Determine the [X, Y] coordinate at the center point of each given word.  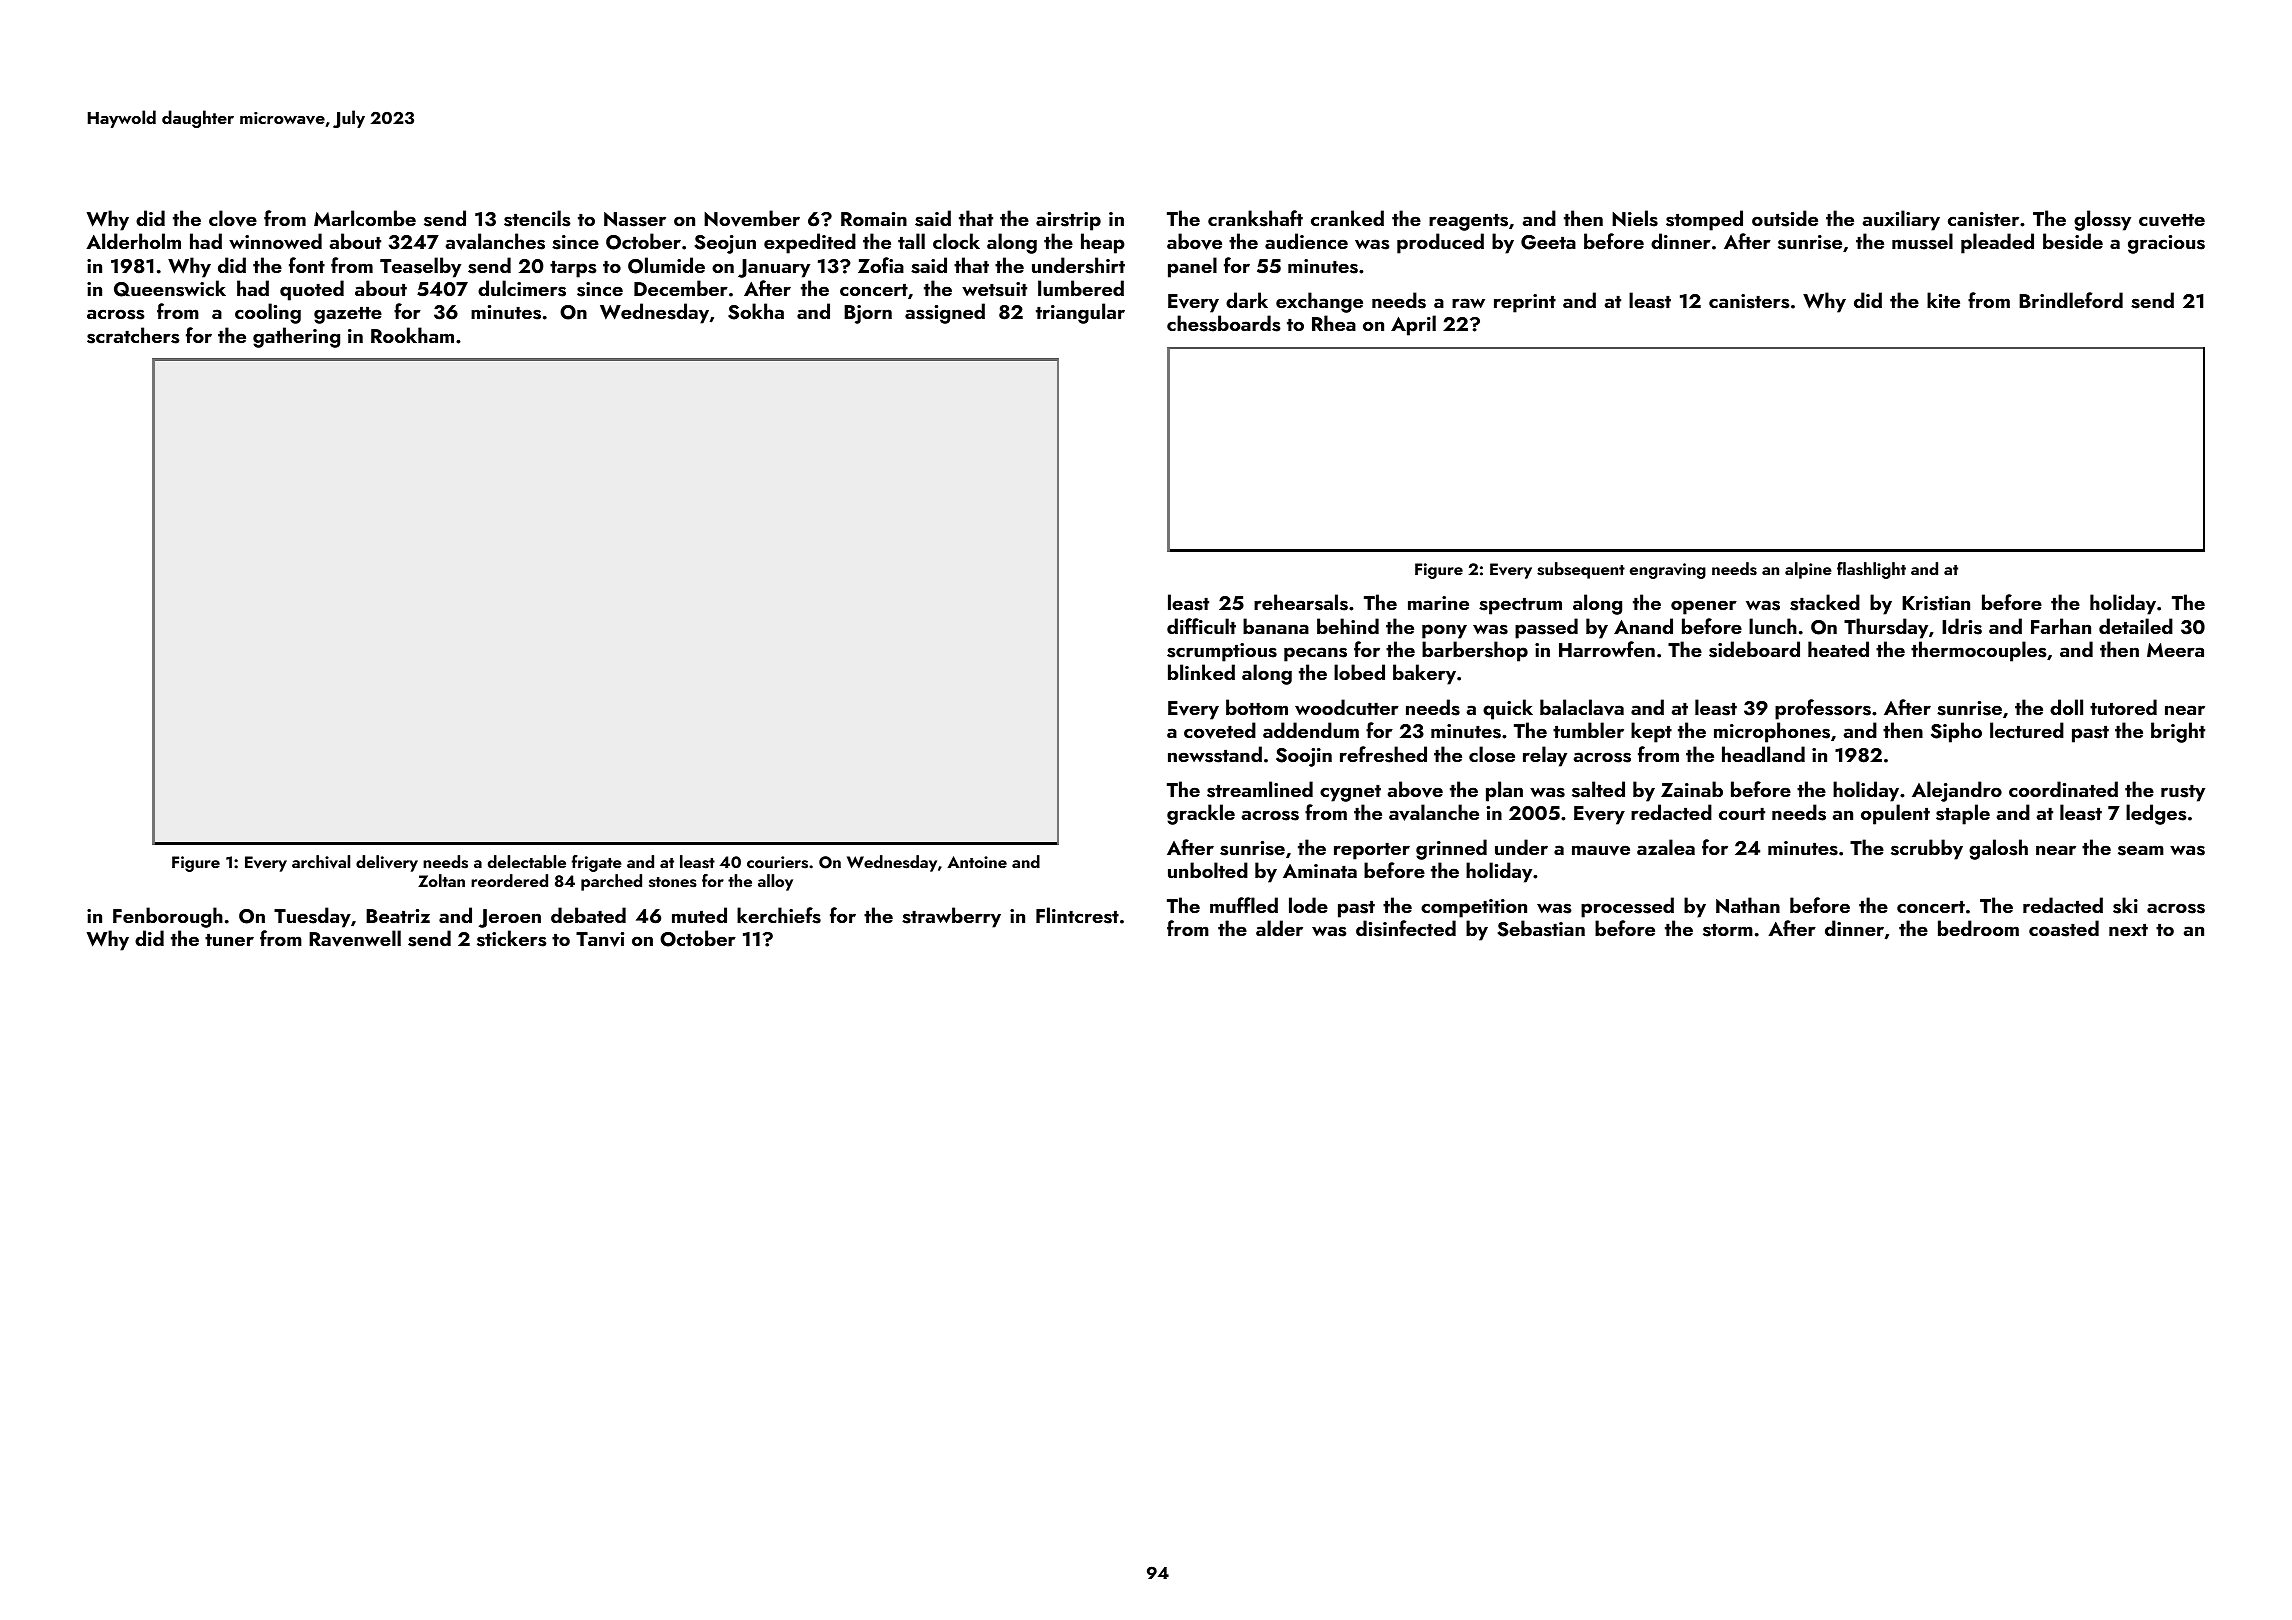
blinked [1201, 672]
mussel [1922, 241]
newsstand [1215, 754]
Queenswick [170, 288]
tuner [229, 940]
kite [1943, 300]
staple [1963, 814]
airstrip [1068, 221]
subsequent [1581, 570]
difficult [1201, 626]
